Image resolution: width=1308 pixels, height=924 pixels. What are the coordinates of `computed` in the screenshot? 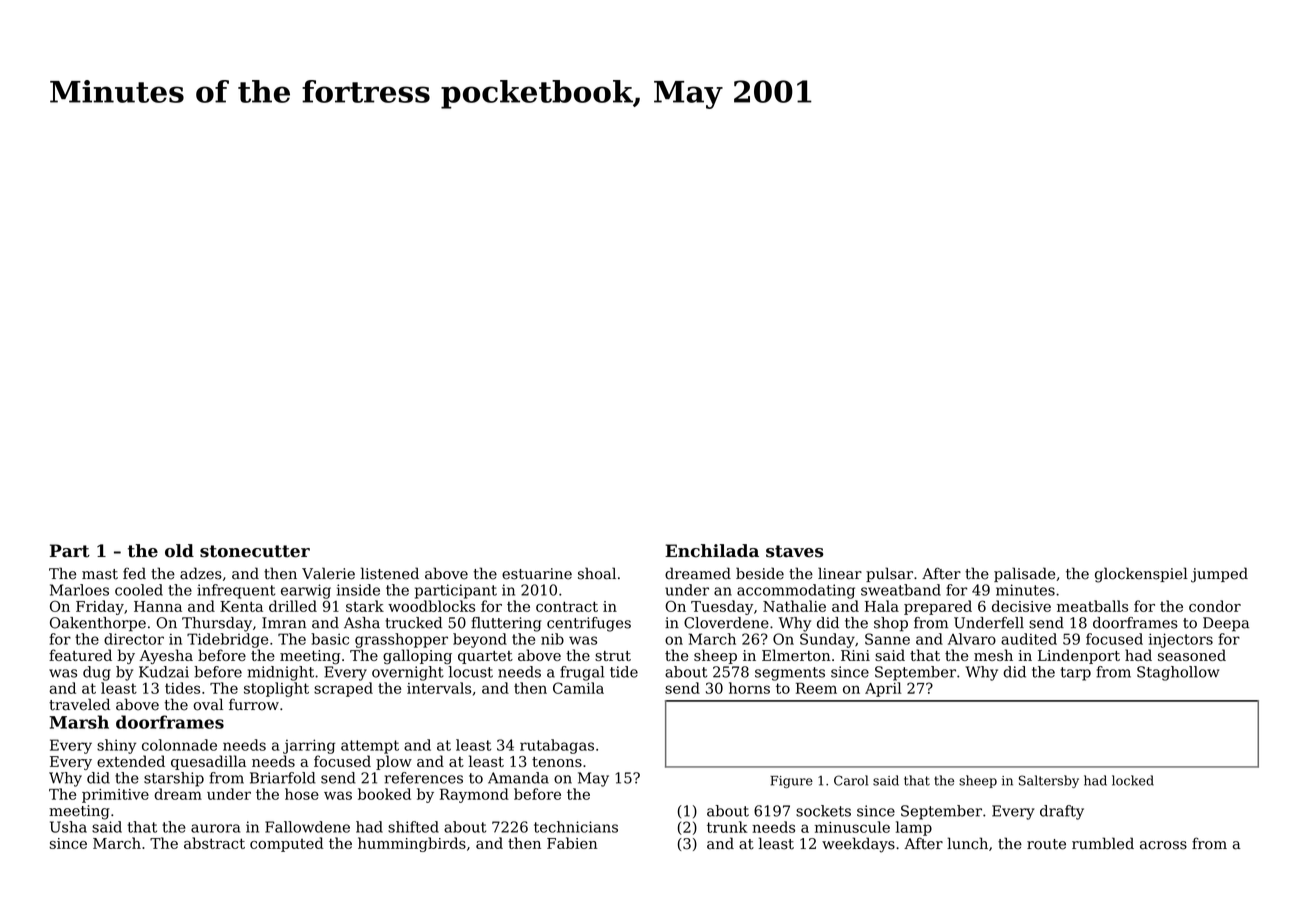 It's located at (287, 844).
